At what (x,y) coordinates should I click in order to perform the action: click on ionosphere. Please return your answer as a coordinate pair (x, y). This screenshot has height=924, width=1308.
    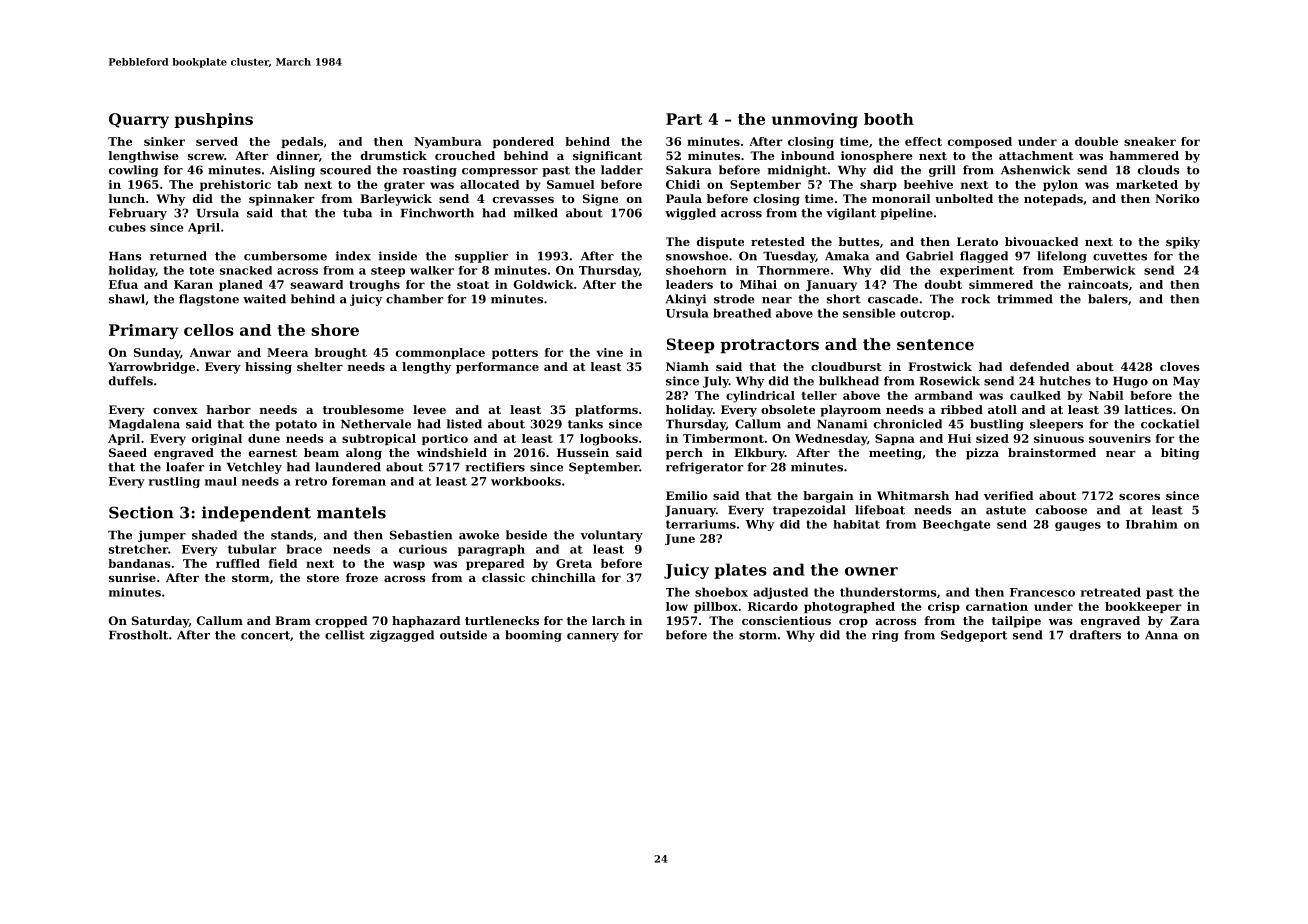
    Looking at the image, I should click on (877, 157).
